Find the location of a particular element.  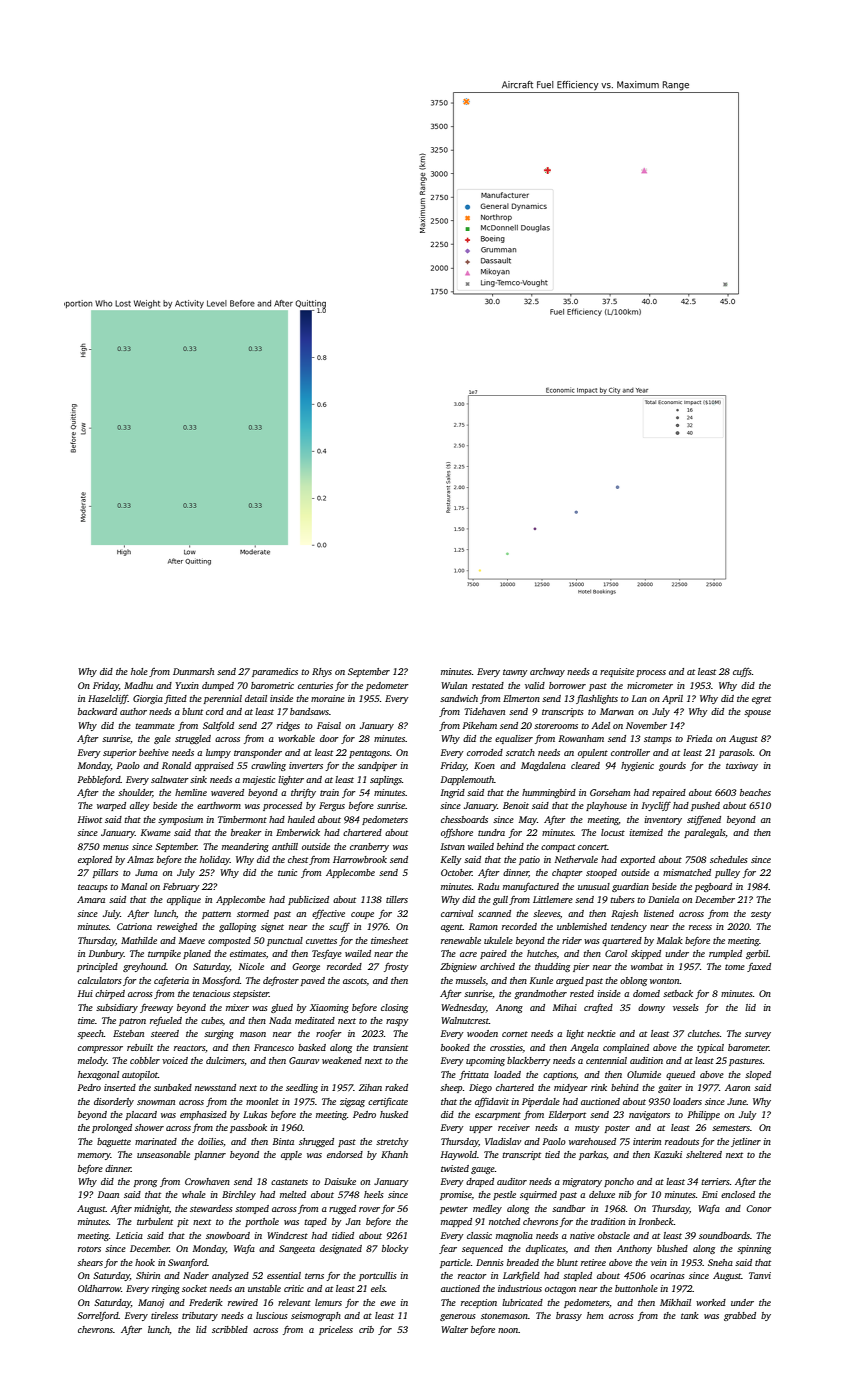

gourds is located at coordinates (672, 766).
